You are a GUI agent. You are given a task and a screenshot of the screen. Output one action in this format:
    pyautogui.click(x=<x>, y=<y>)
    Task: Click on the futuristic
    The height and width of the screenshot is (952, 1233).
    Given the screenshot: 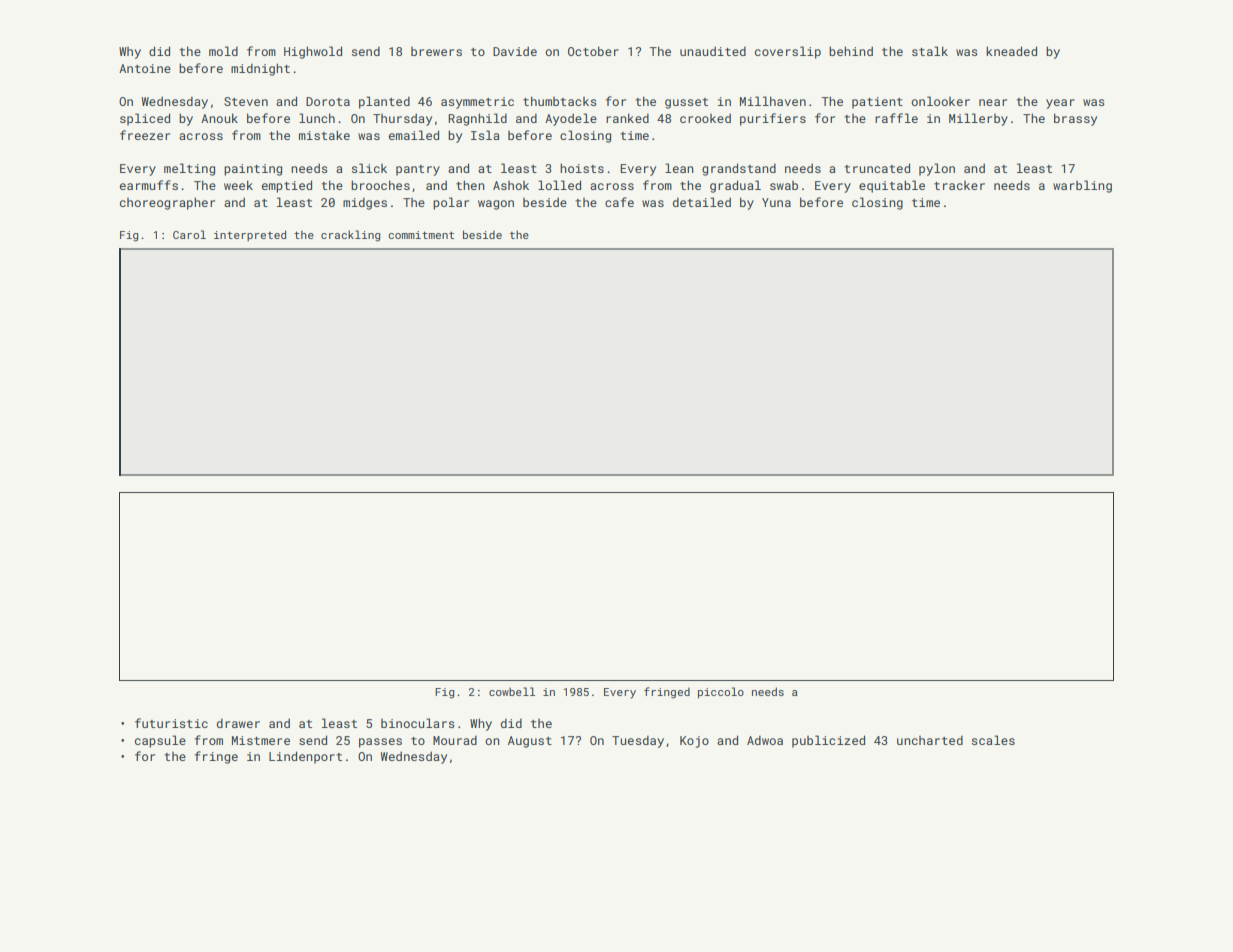 What is the action you would take?
    pyautogui.click(x=171, y=723)
